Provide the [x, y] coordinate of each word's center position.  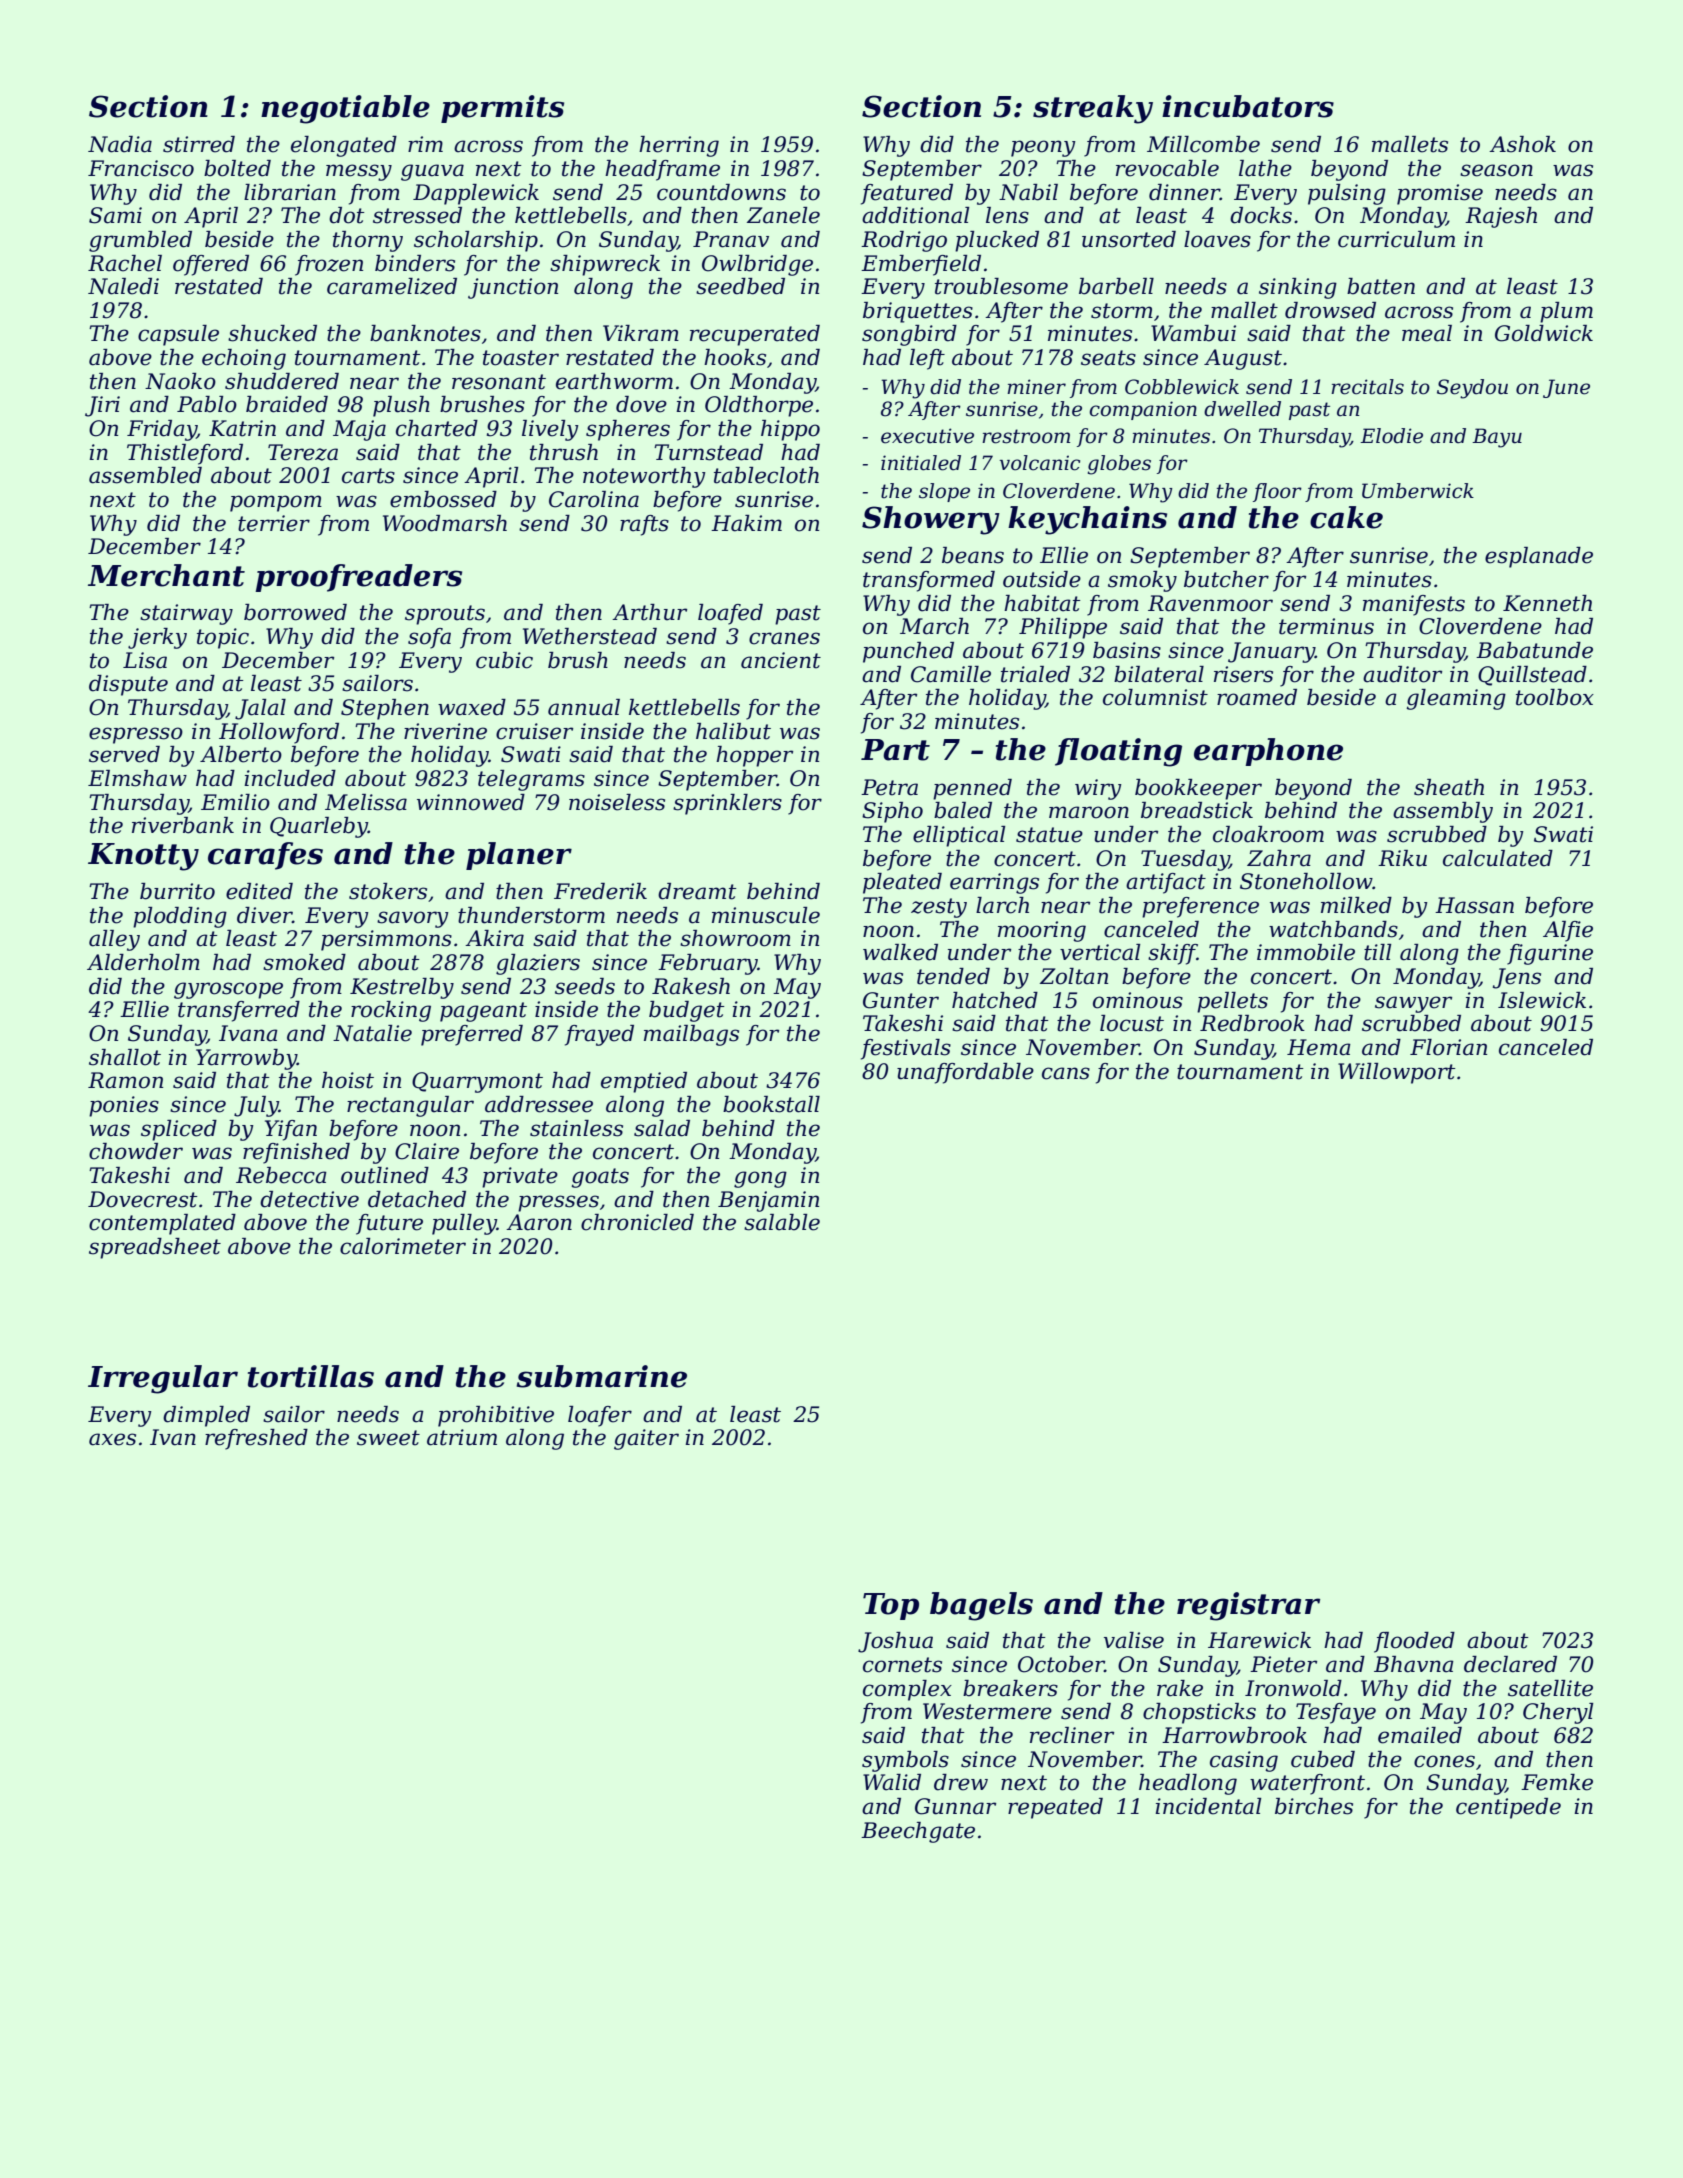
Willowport [1397, 1073]
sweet [388, 1438]
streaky [1093, 109]
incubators [1248, 106]
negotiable [345, 109]
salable [782, 1222]
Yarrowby [246, 1059]
